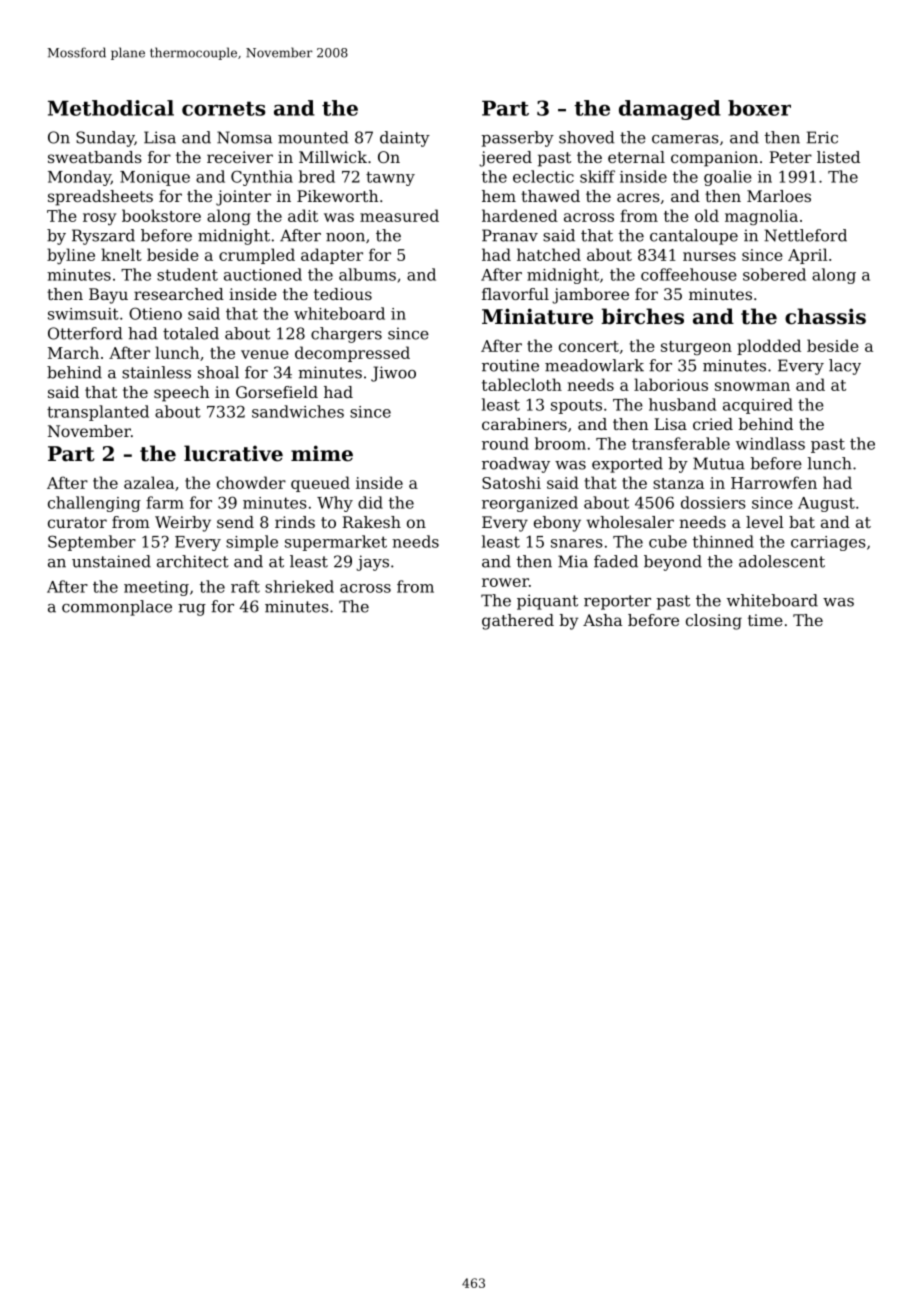 This screenshot has height=1308, width=924. I want to click on mime, so click(322, 453).
